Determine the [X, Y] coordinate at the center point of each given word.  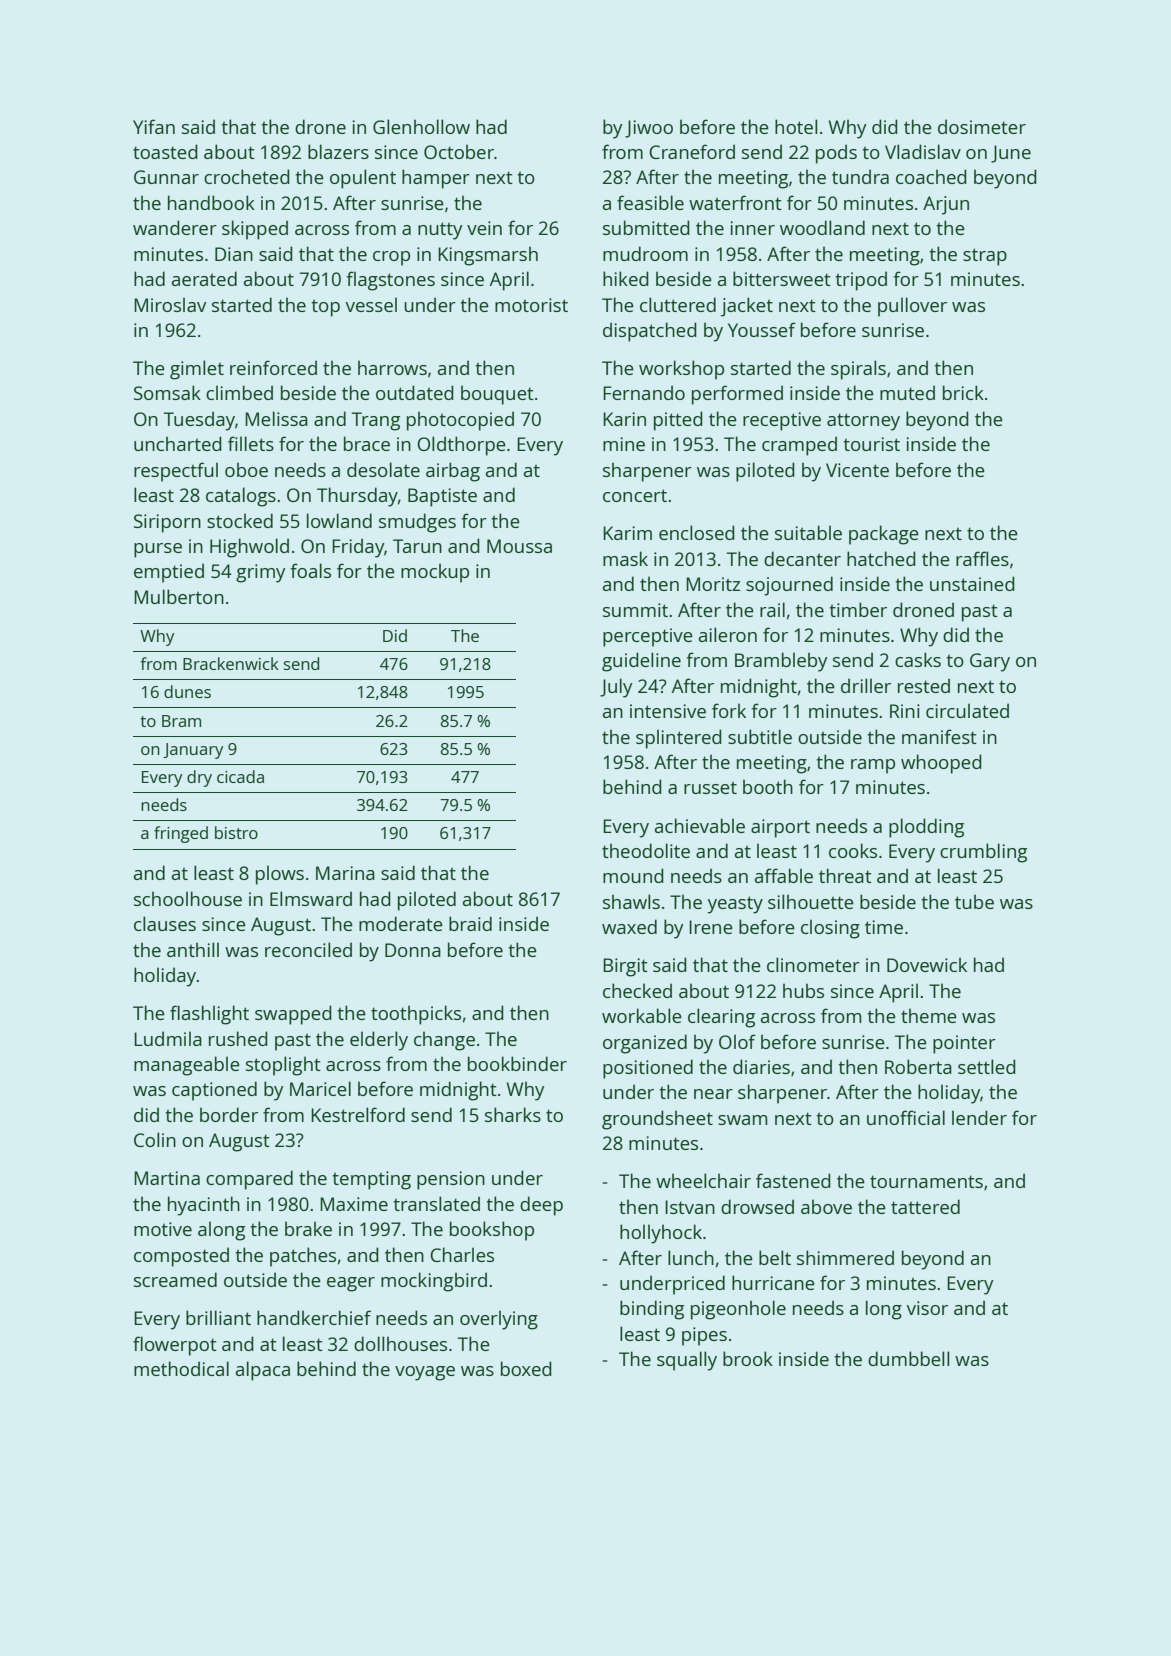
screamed [175, 1279]
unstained [972, 583]
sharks [513, 1114]
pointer [964, 1044]
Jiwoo [649, 129]
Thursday [357, 497]
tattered [925, 1206]
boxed [526, 1368]
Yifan [154, 126]
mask [625, 558]
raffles [982, 558]
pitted [678, 421]
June [1011, 154]
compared [249, 1180]
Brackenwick [231, 663]
